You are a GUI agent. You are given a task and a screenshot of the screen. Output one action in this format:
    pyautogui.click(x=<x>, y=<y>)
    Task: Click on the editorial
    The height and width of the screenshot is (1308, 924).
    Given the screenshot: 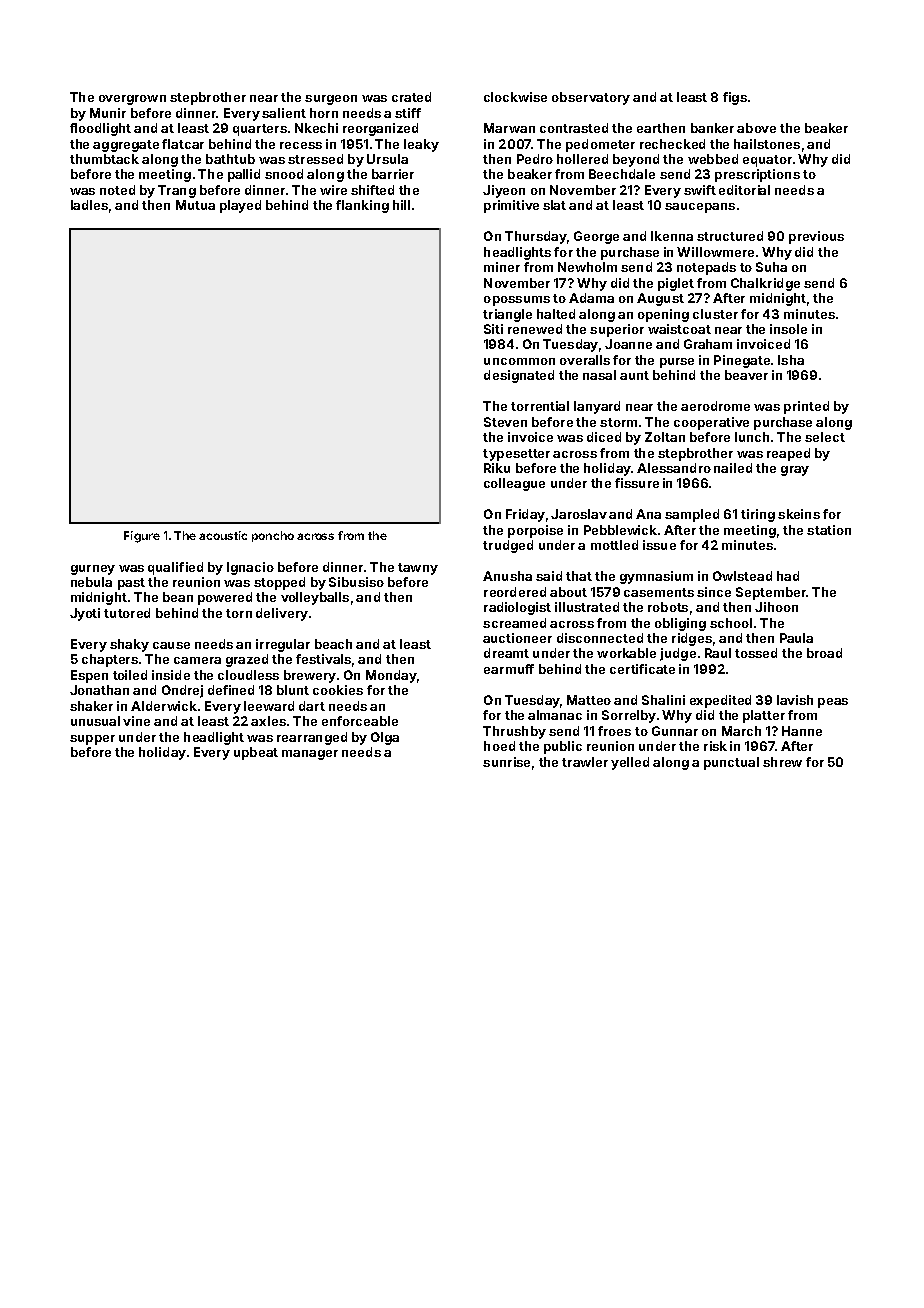 What is the action you would take?
    pyautogui.click(x=744, y=190)
